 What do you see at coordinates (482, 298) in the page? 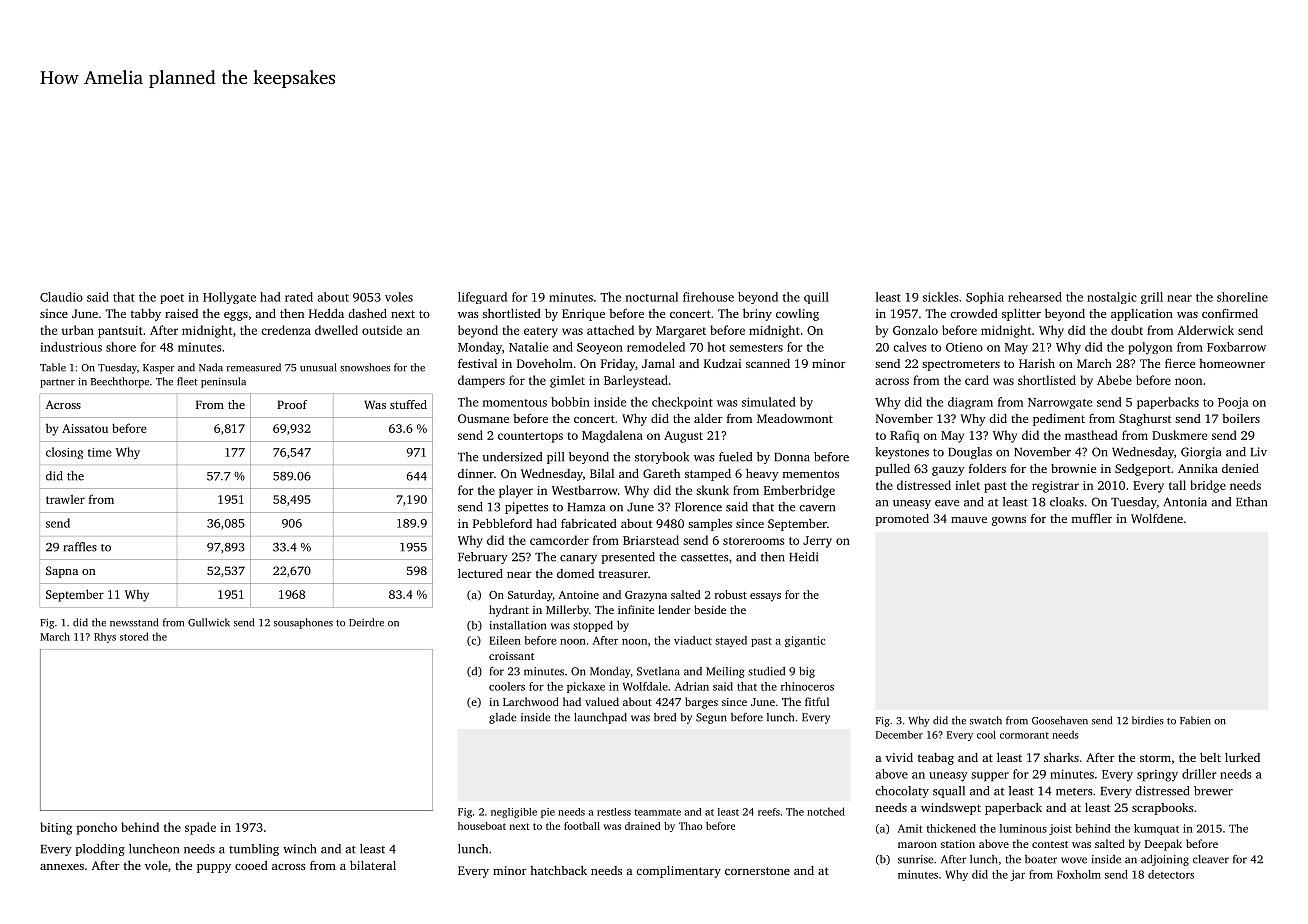
I see `lifeguard` at bounding box center [482, 298].
